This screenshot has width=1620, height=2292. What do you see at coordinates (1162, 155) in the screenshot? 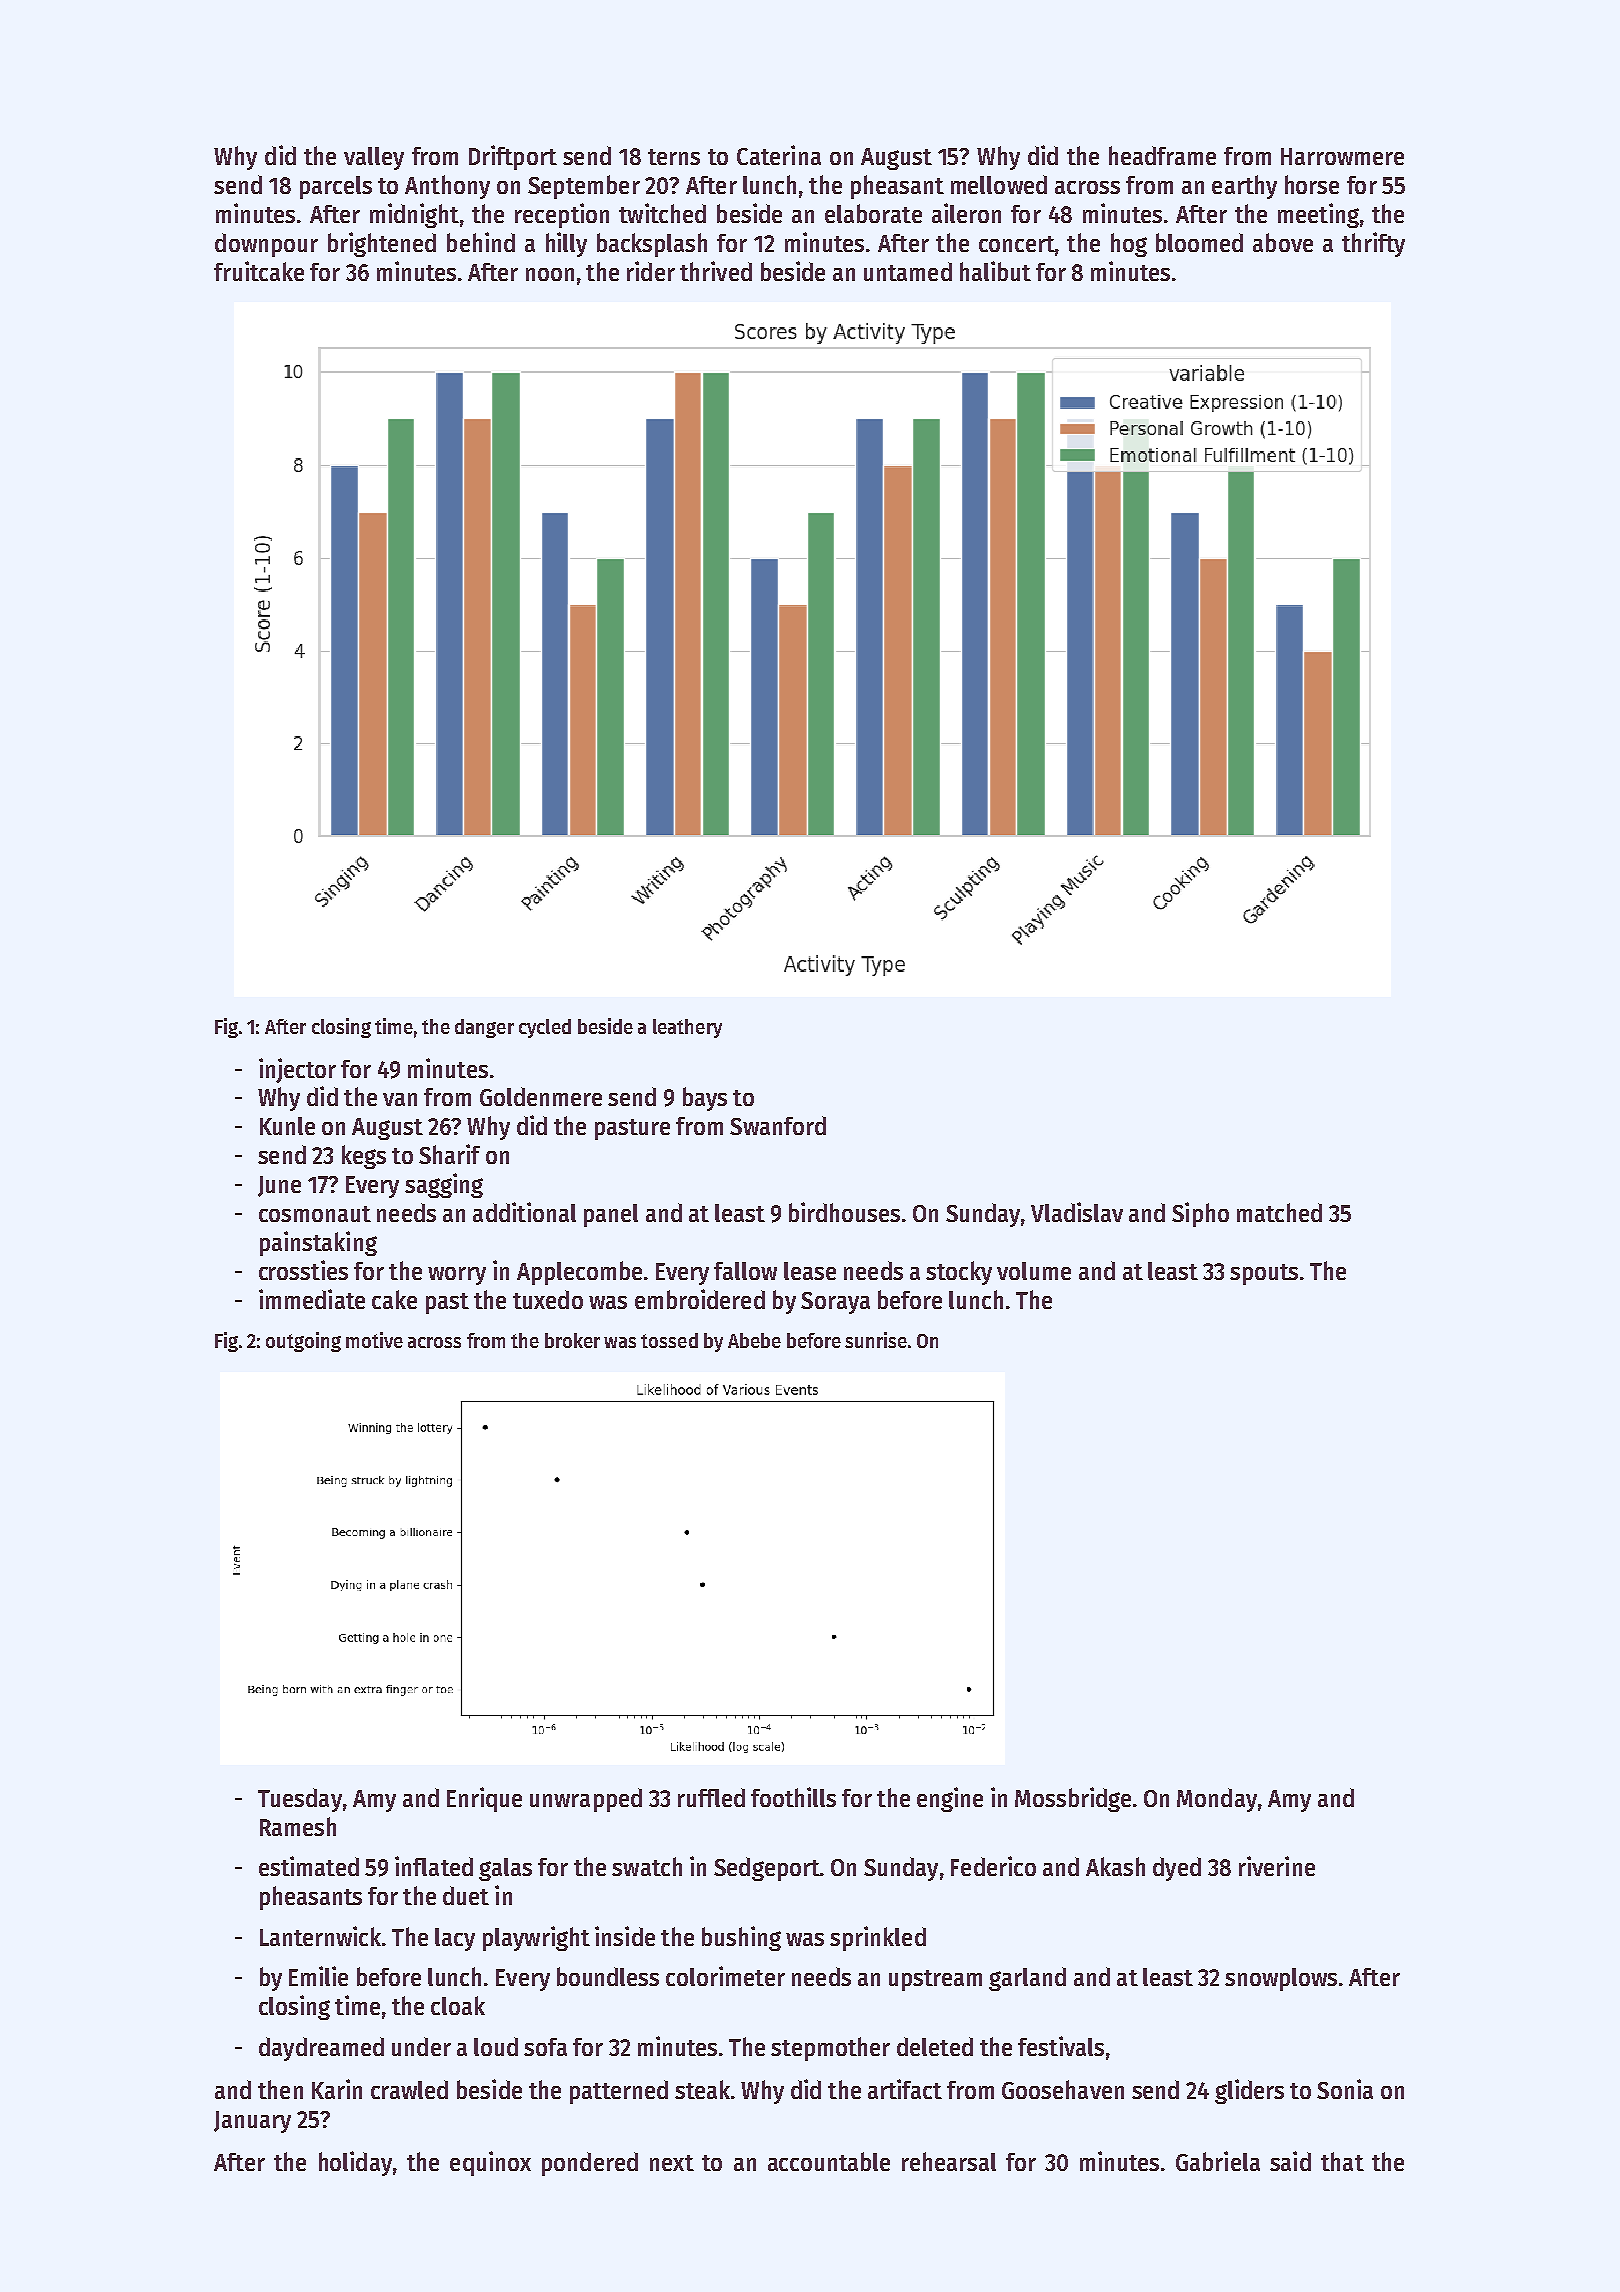
I see `headframe` at bounding box center [1162, 155].
